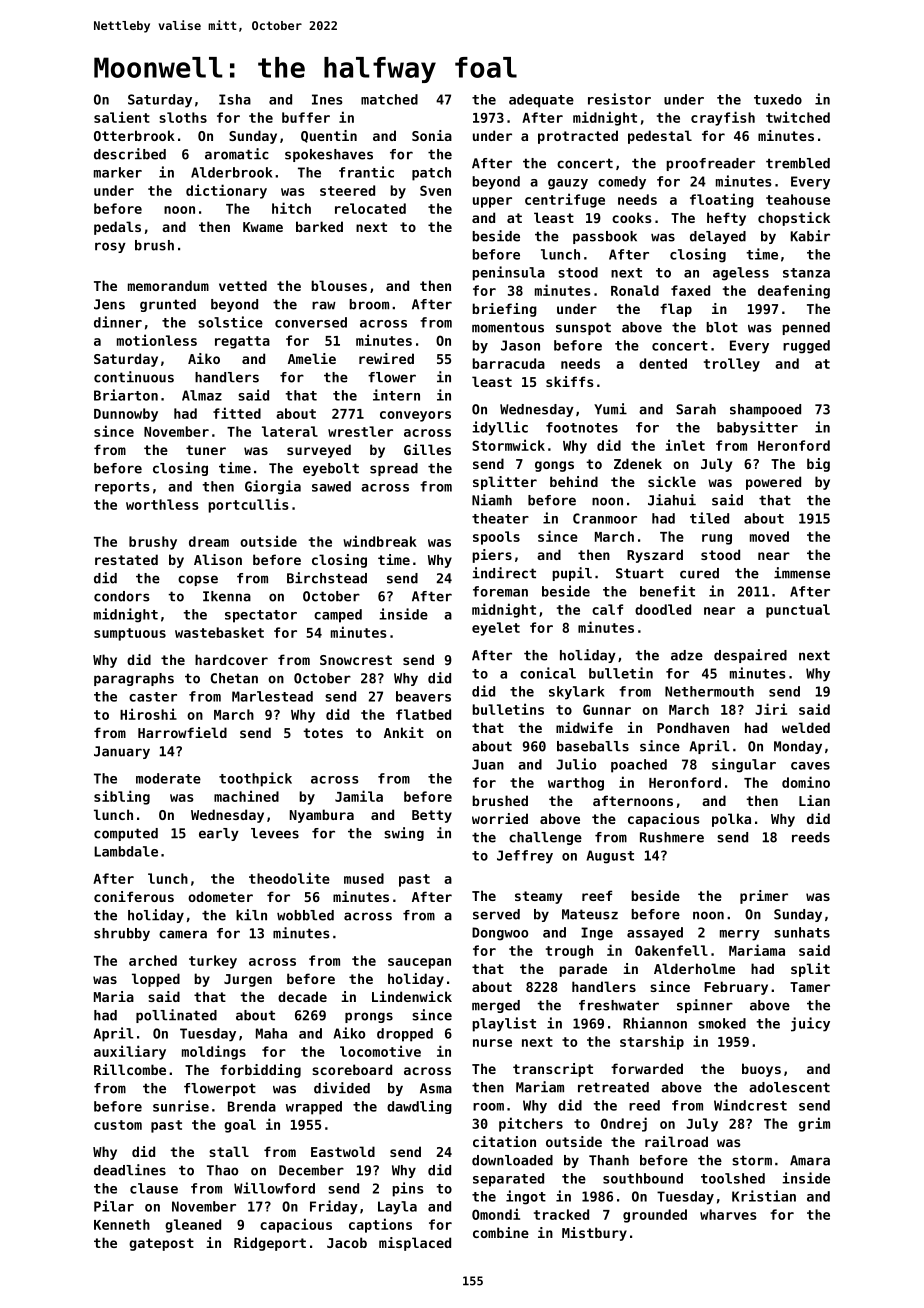  I want to click on sunspot, so click(583, 328).
